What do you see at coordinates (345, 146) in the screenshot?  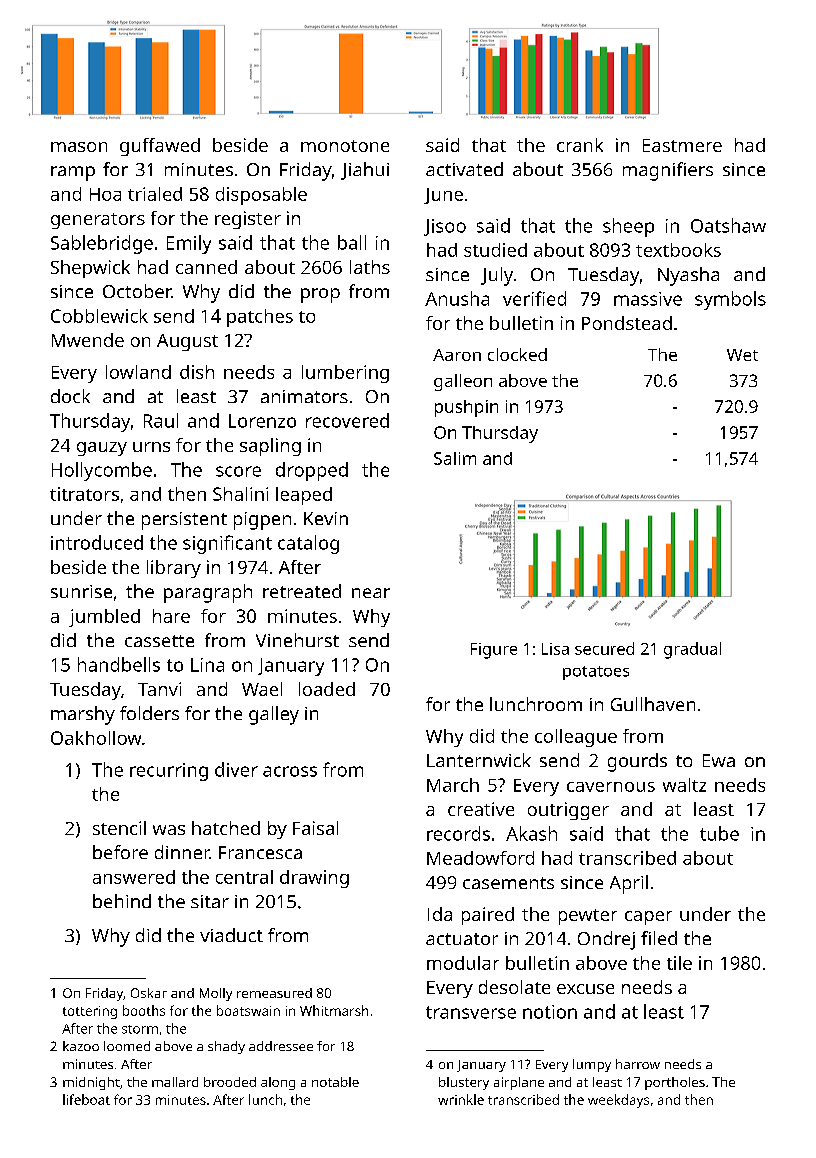 I see `monotone` at bounding box center [345, 146].
